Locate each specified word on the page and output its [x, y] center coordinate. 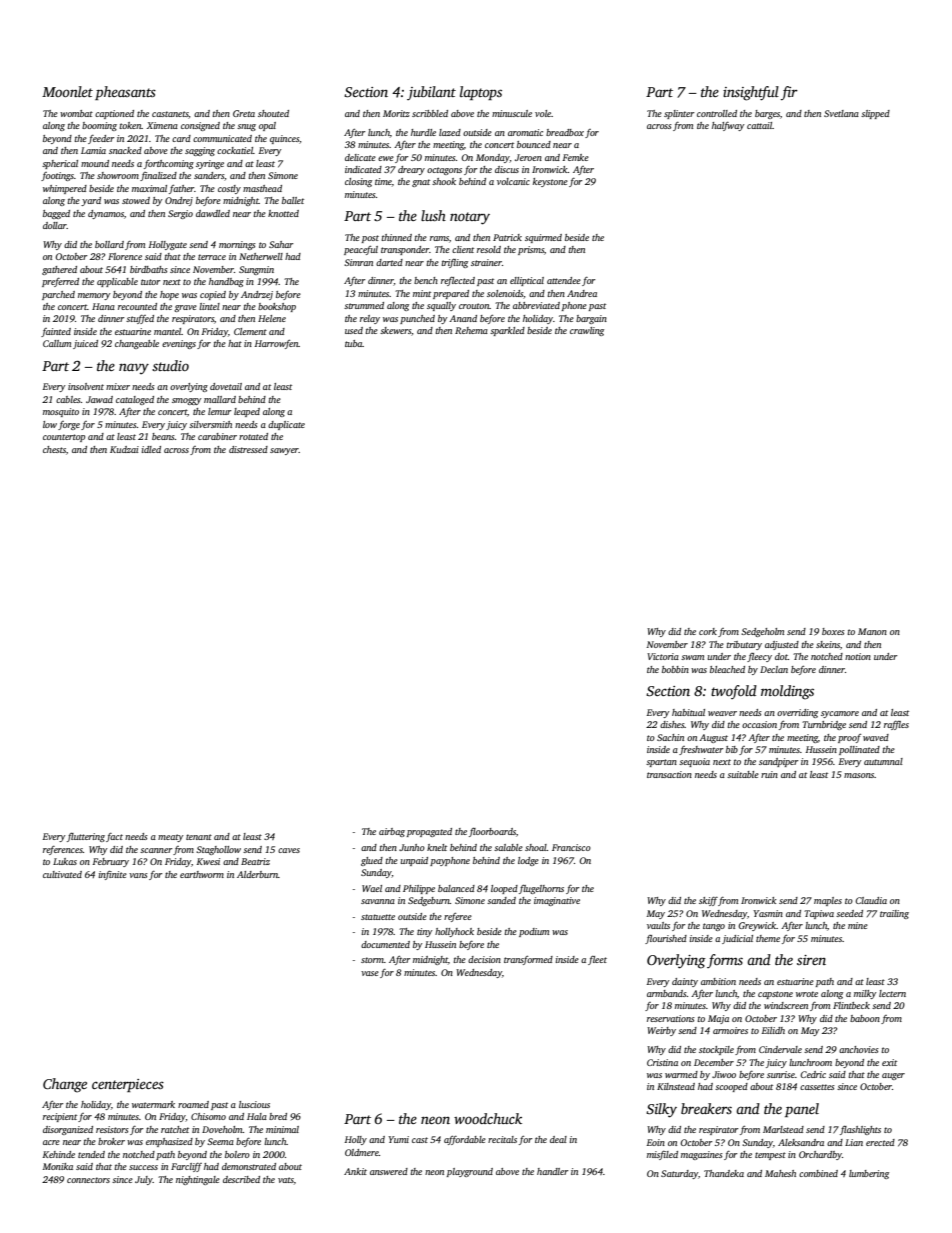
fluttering [86, 837]
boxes [833, 631]
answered [389, 1171]
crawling [587, 331]
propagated [429, 832]
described [241, 1179]
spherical [60, 164]
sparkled [507, 331]
